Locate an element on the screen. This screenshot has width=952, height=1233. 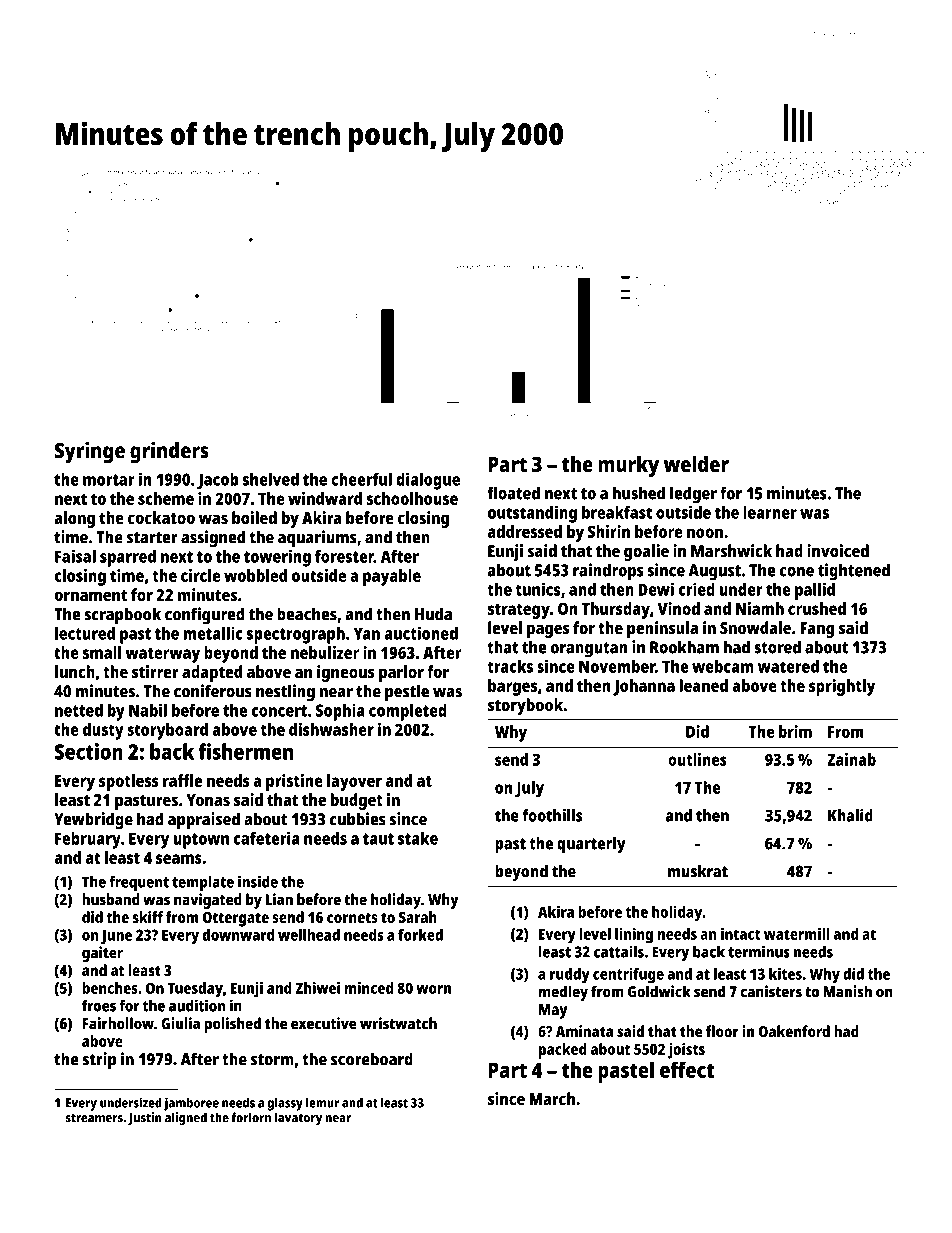
streamers is located at coordinates (94, 1118).
